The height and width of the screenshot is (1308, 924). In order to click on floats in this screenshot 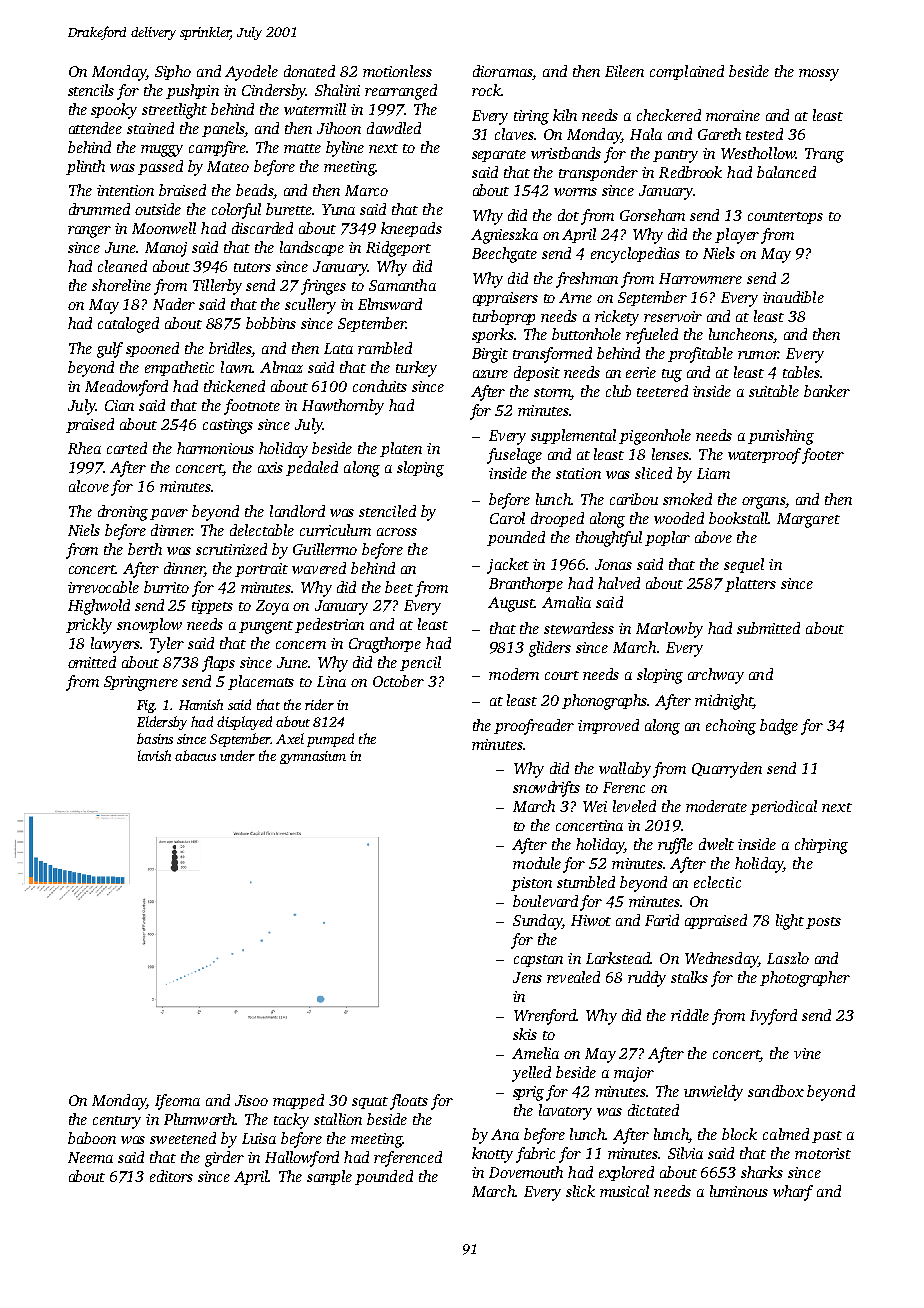, I will do `click(409, 1102)`.
